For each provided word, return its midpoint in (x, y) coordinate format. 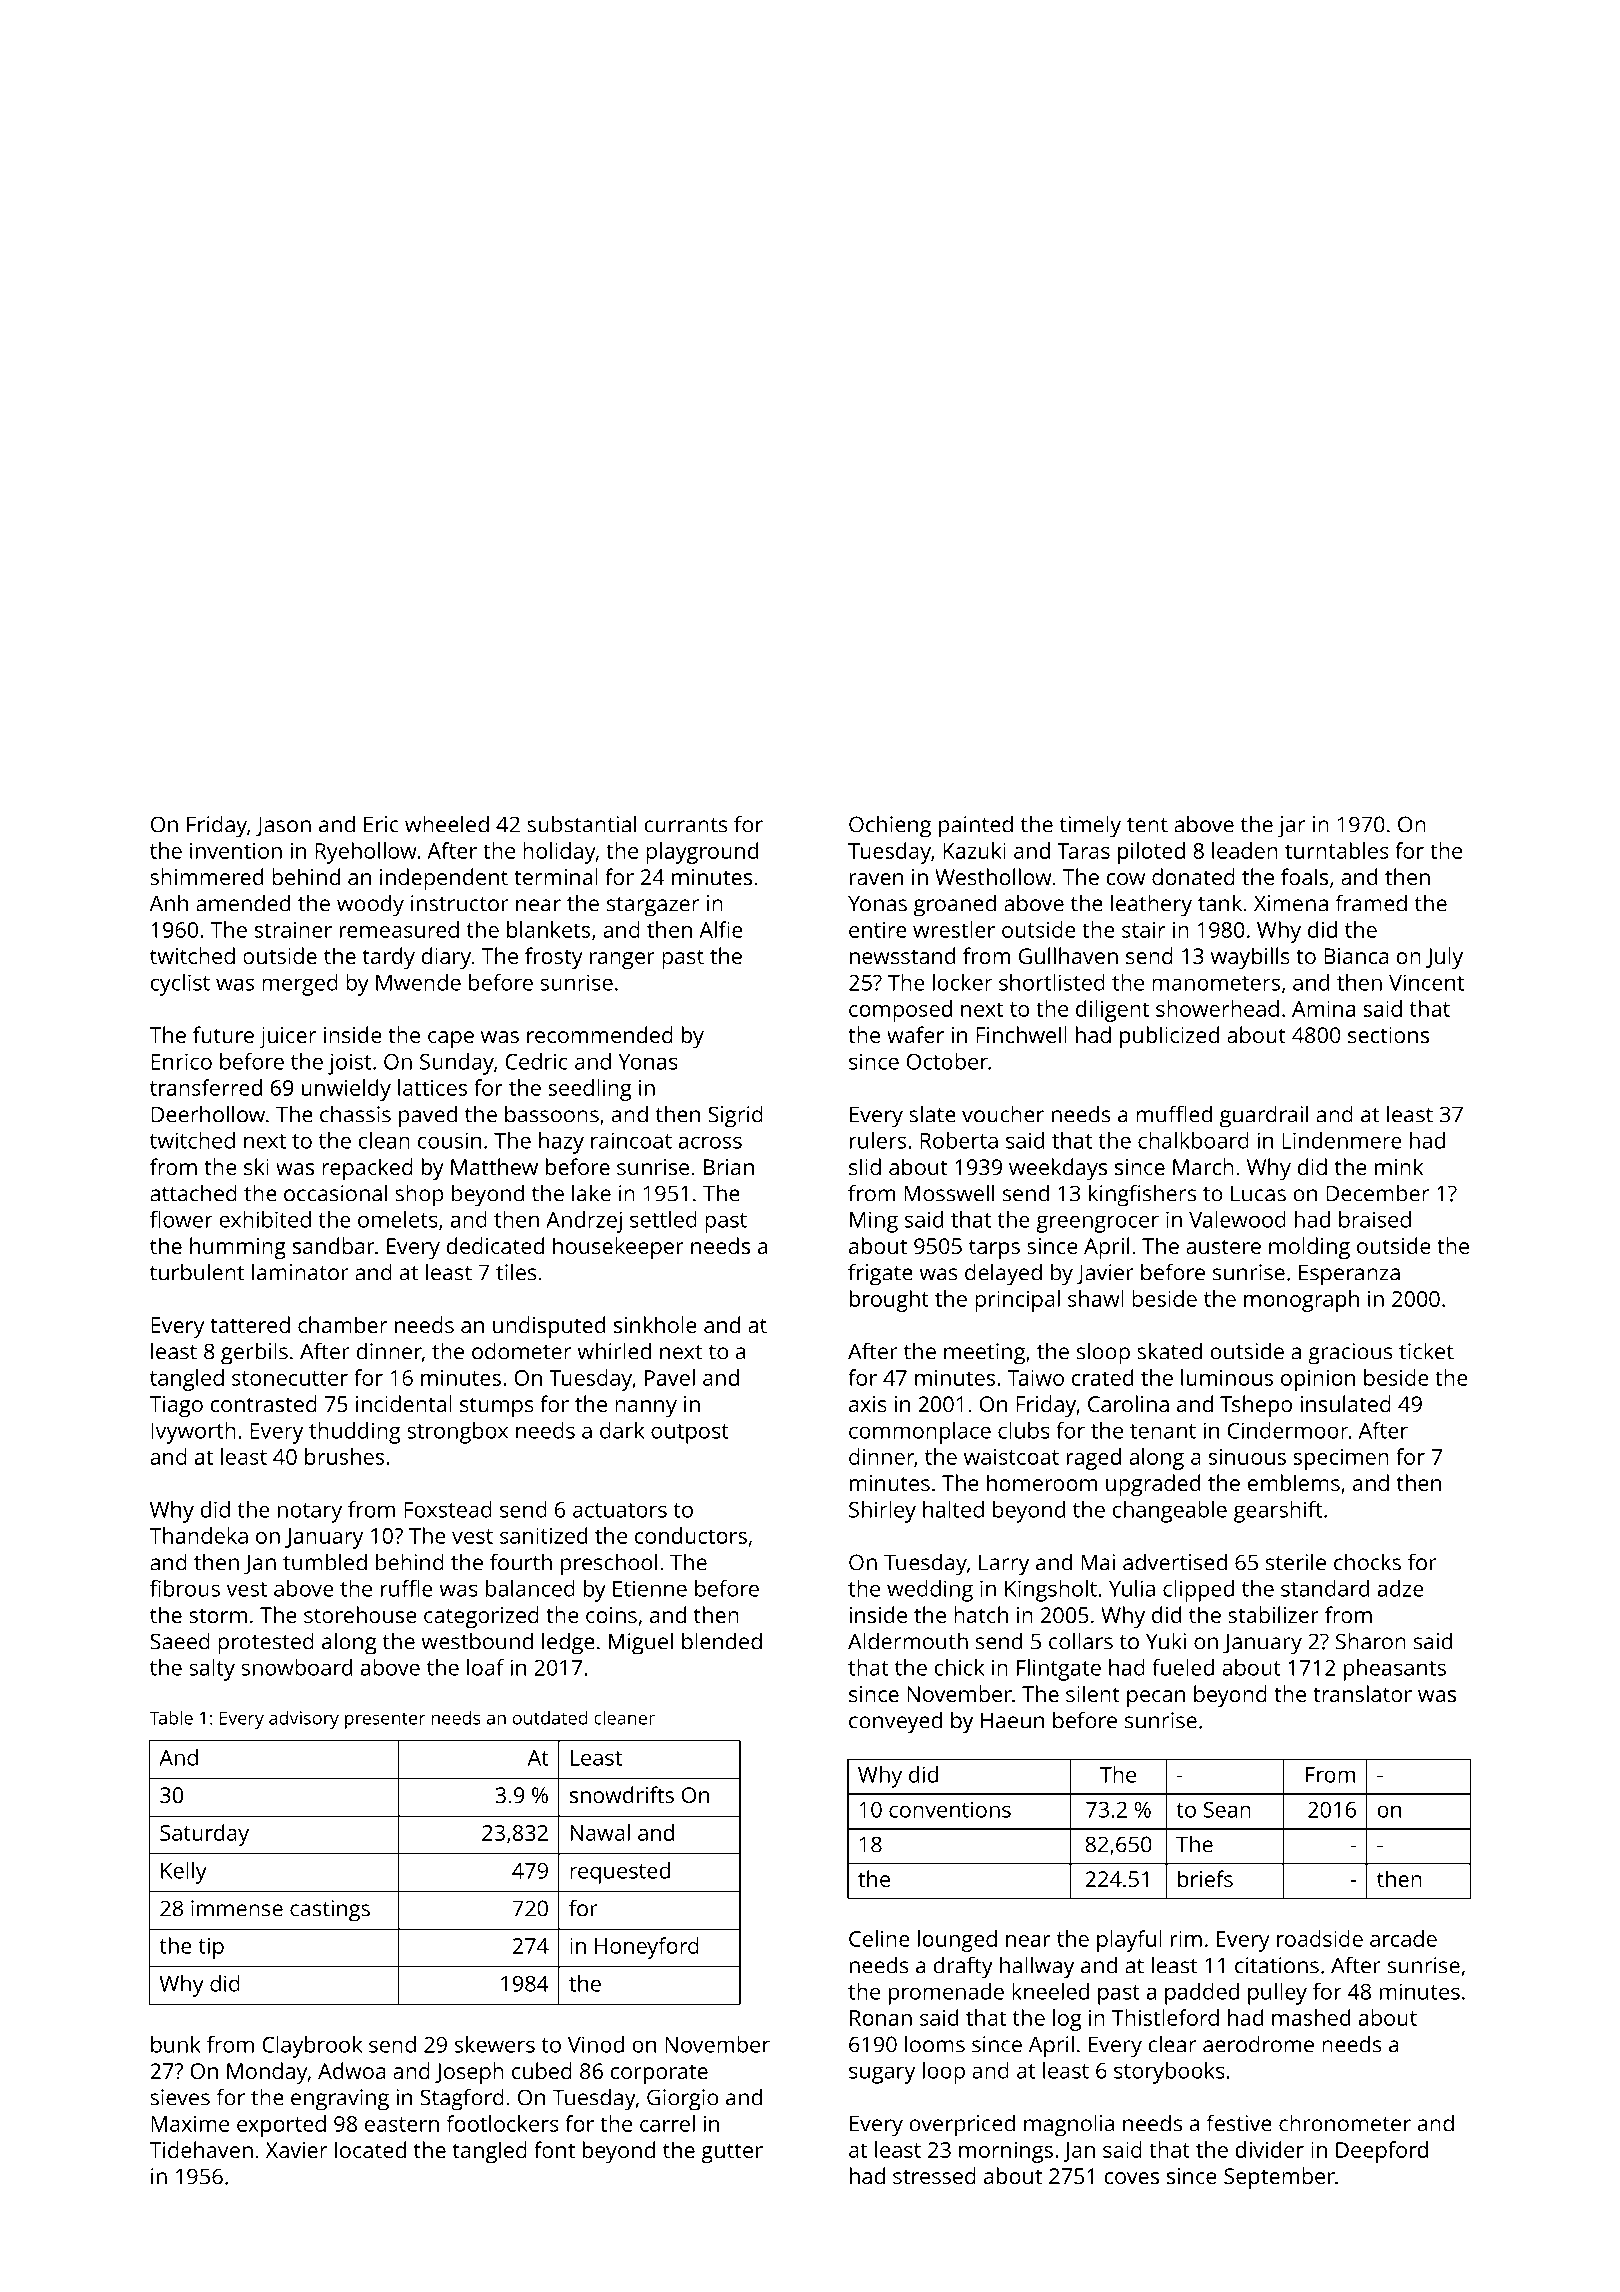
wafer (915, 1034)
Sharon (1371, 1641)
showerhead (1217, 1008)
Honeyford (647, 1948)
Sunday (457, 1064)
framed (1371, 903)
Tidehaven (201, 2149)
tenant (1163, 1431)
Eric (381, 824)
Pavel (670, 1377)
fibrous (185, 1588)
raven (876, 879)
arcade (1403, 1938)
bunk (176, 2044)
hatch (981, 1614)
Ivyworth (193, 1433)
